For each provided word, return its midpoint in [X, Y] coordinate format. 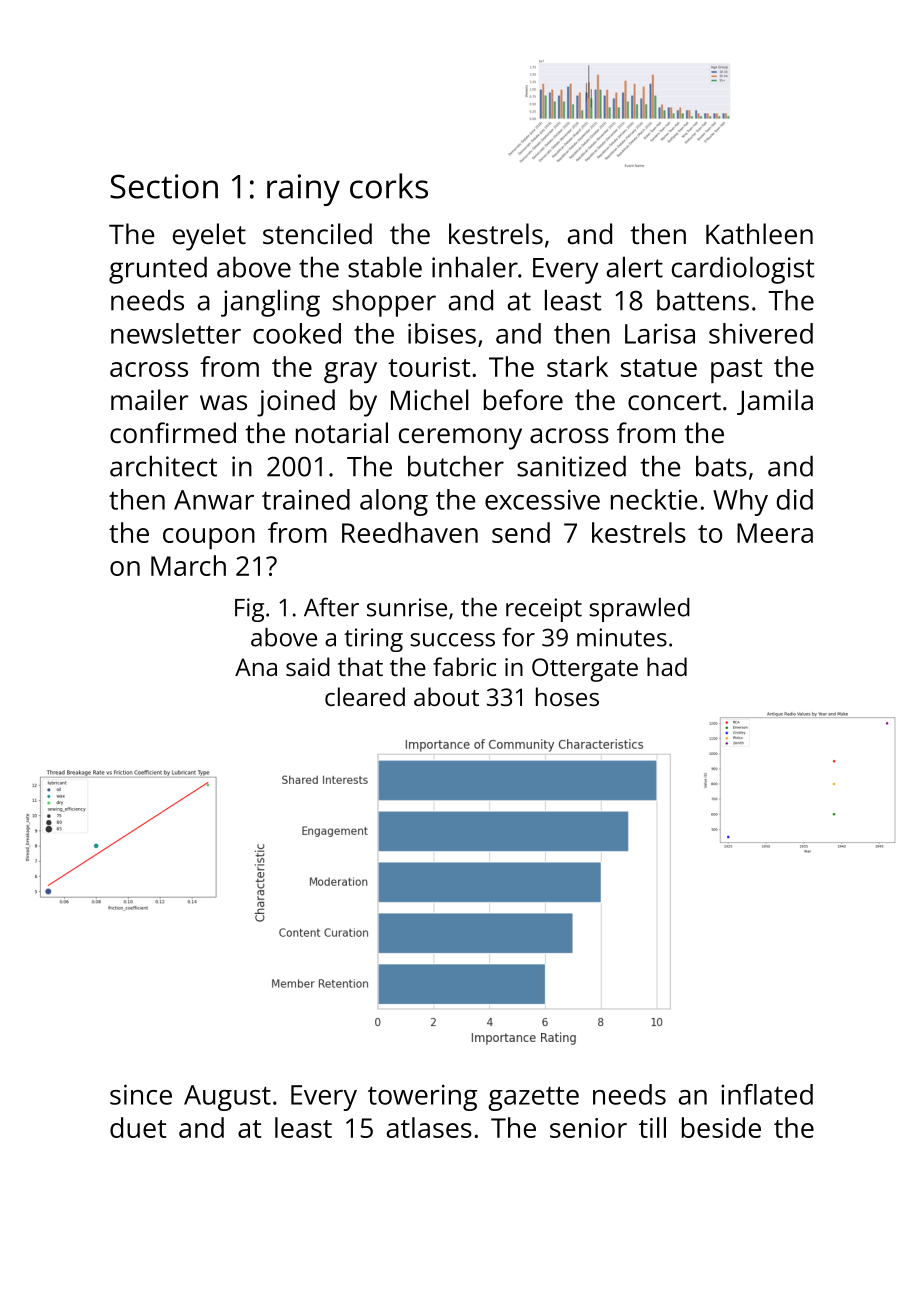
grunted [158, 270]
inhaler [475, 267]
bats [721, 466]
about [446, 696]
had [667, 666]
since [141, 1094]
